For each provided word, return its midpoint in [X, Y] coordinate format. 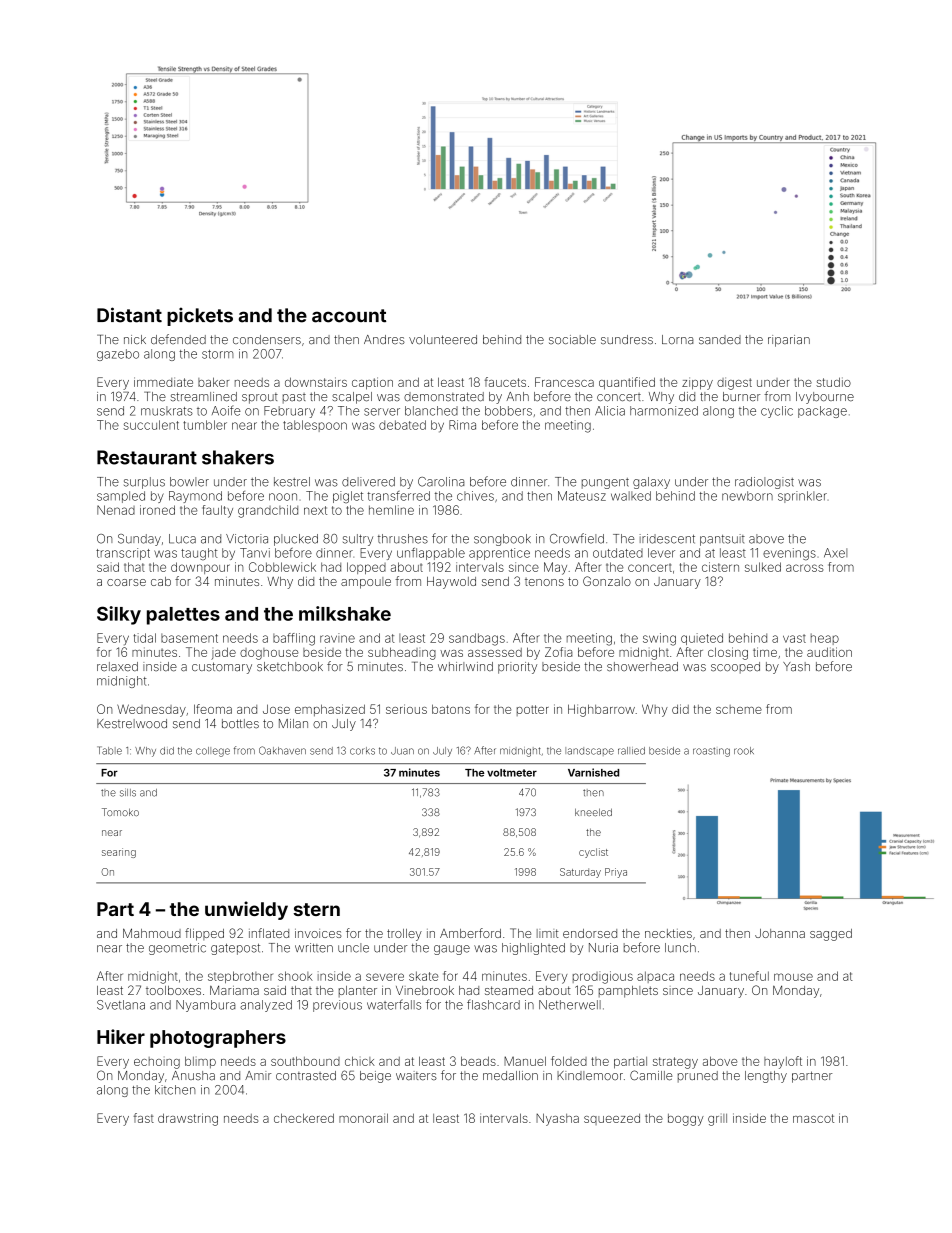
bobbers [508, 411]
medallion [510, 1076]
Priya [616, 873]
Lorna [677, 340]
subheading [402, 653]
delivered [368, 482]
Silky [119, 615]
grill [717, 1120]
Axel [835, 553]
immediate [163, 382]
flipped [204, 934]
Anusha [193, 1076]
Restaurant [147, 457]
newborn [747, 496]
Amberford [470, 933]
